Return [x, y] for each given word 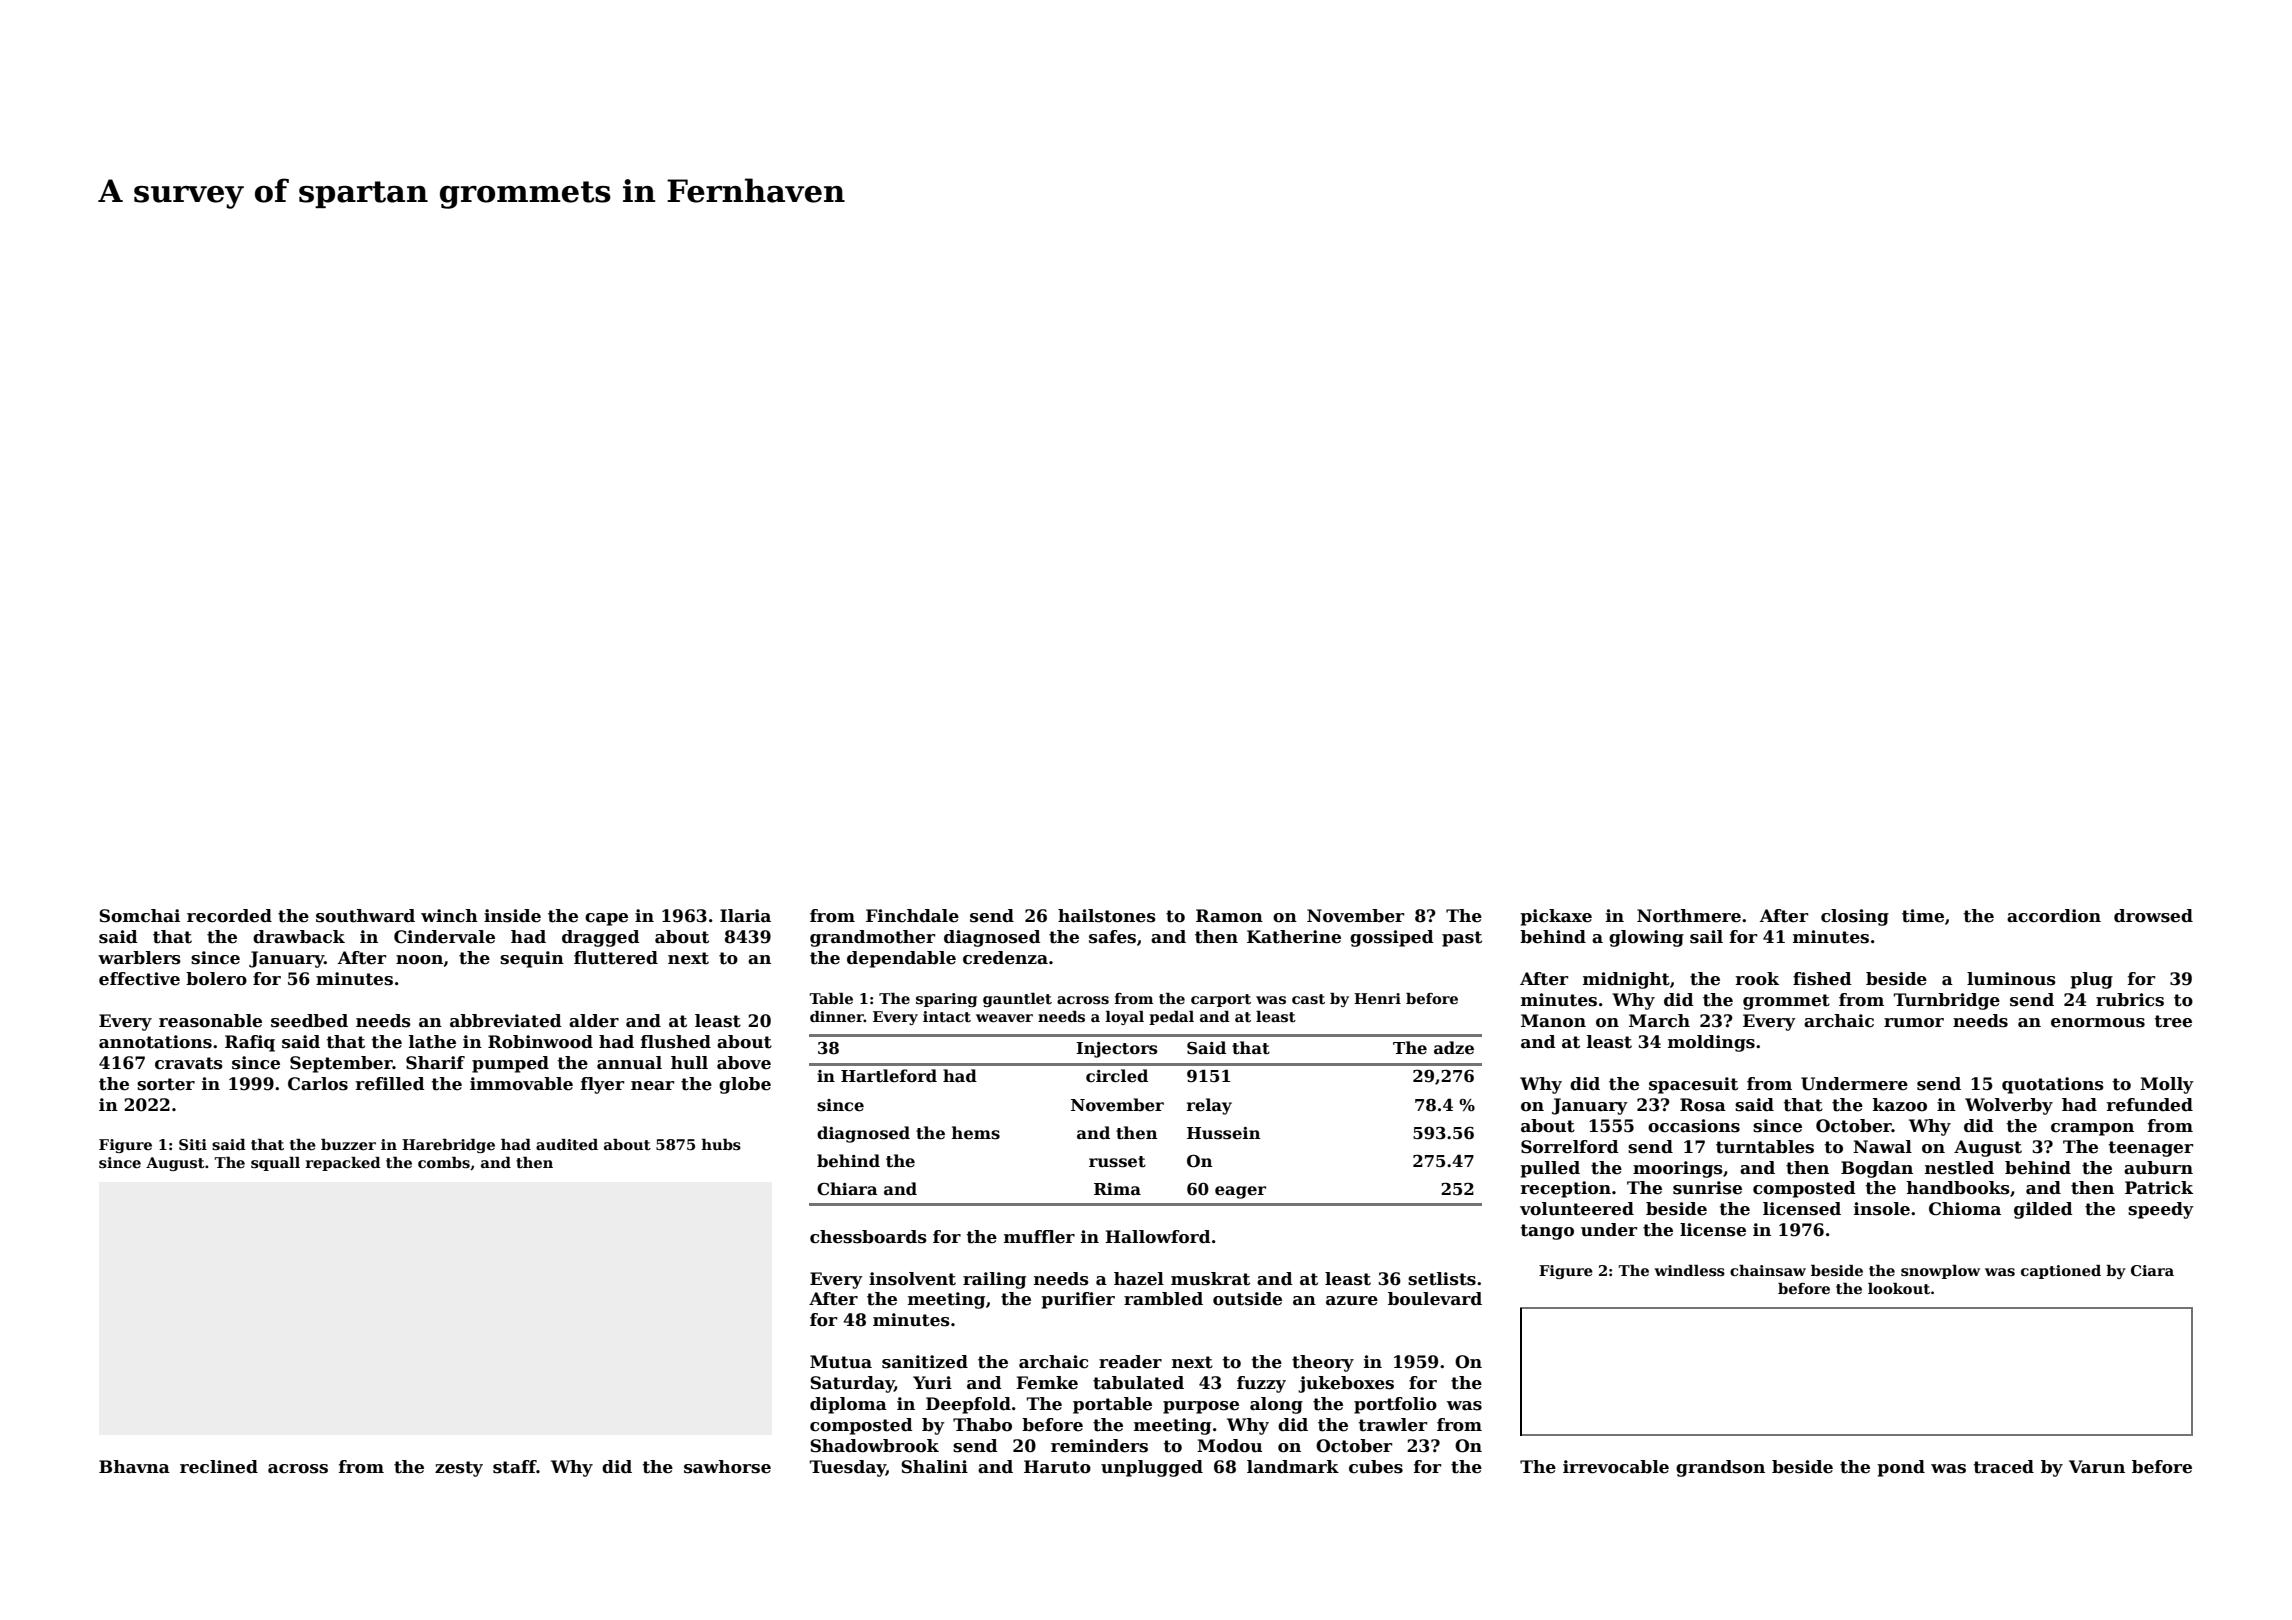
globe [745, 1085]
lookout [1899, 1288]
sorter [166, 1084]
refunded [2150, 1105]
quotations [2053, 1085]
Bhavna [134, 1467]
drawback [299, 937]
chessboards [868, 1237]
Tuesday [848, 1468]
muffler [1039, 1237]
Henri [1377, 998]
